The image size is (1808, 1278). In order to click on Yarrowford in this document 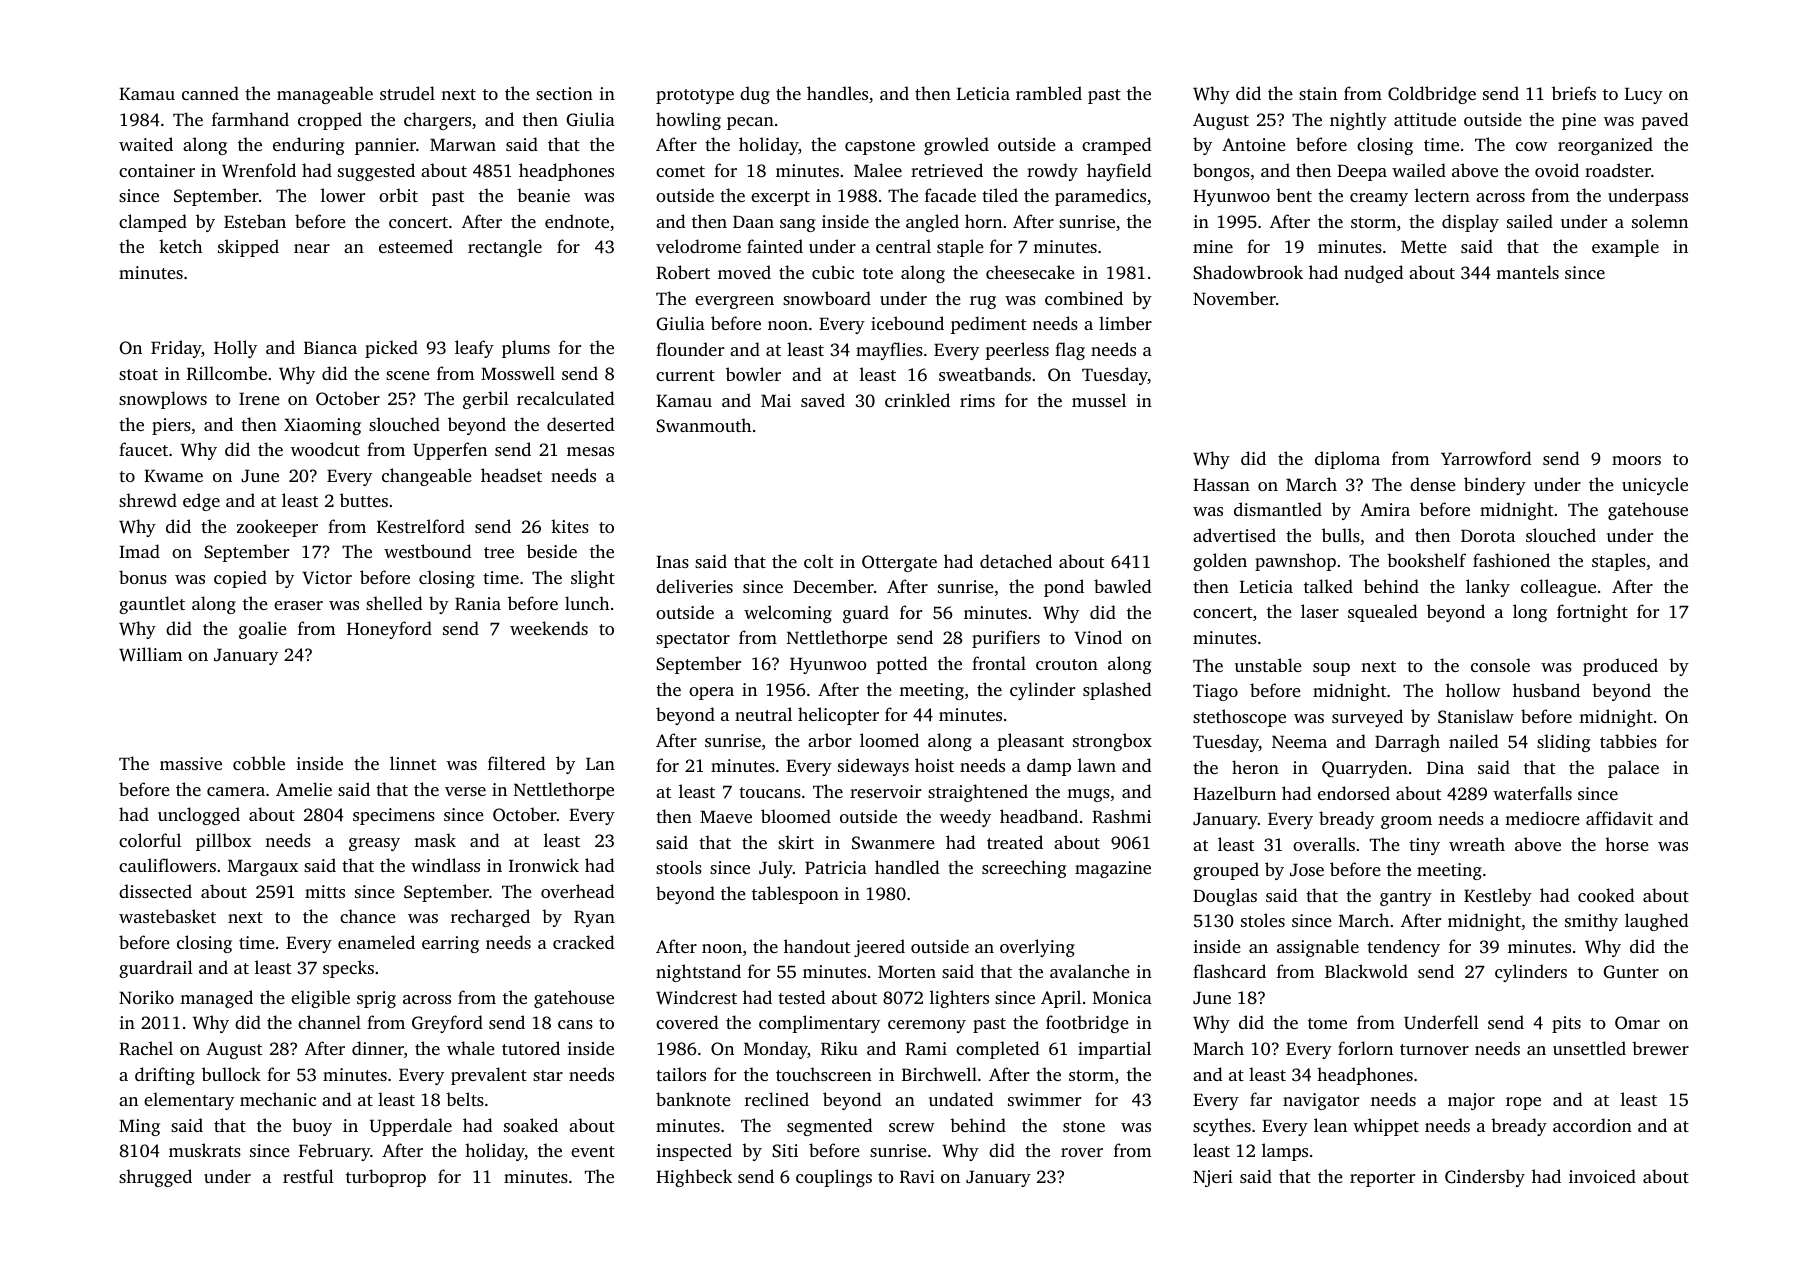, I will do `click(1486, 458)`.
